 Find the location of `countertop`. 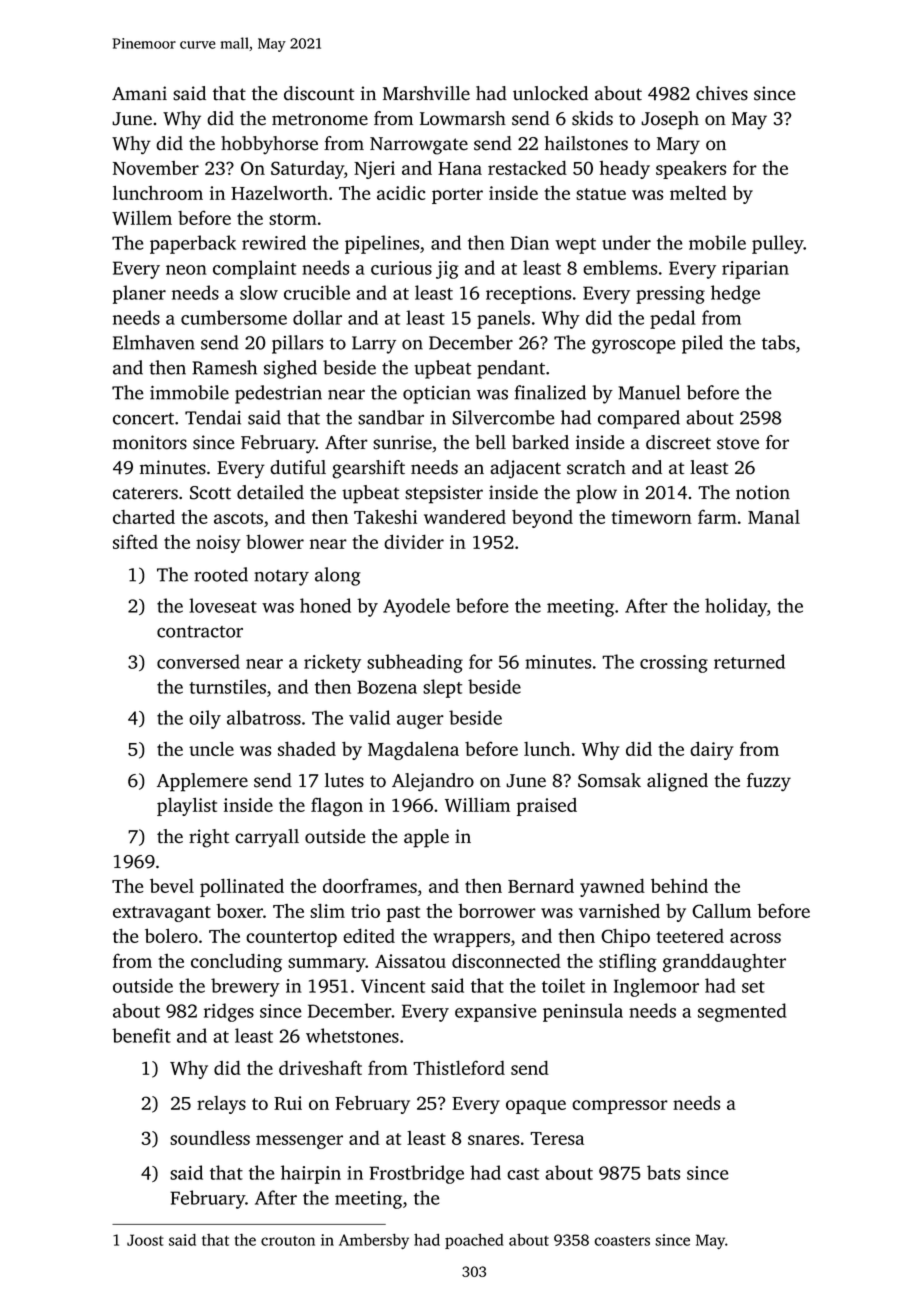

countertop is located at coordinates (291, 939).
